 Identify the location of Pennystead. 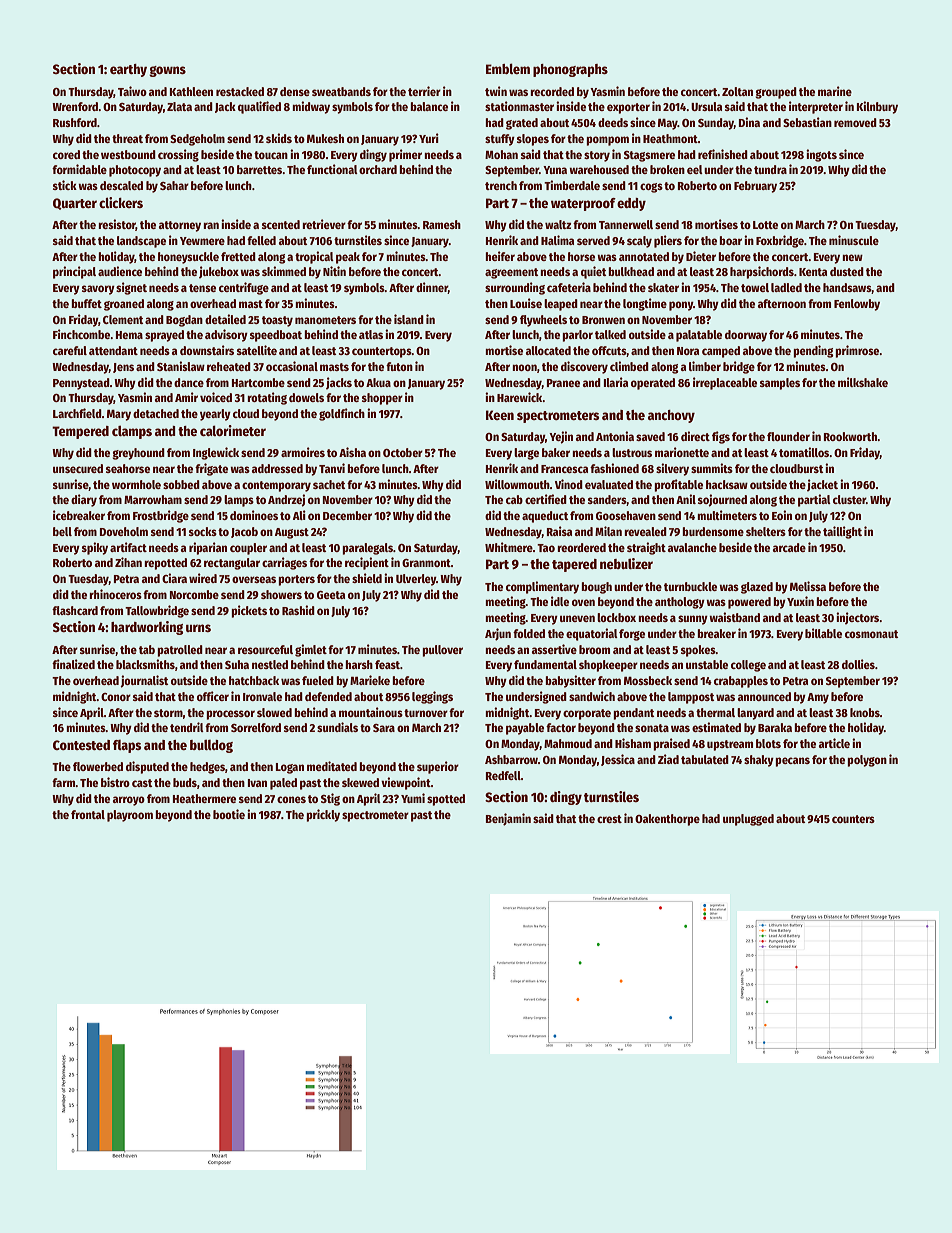
(81, 384).
